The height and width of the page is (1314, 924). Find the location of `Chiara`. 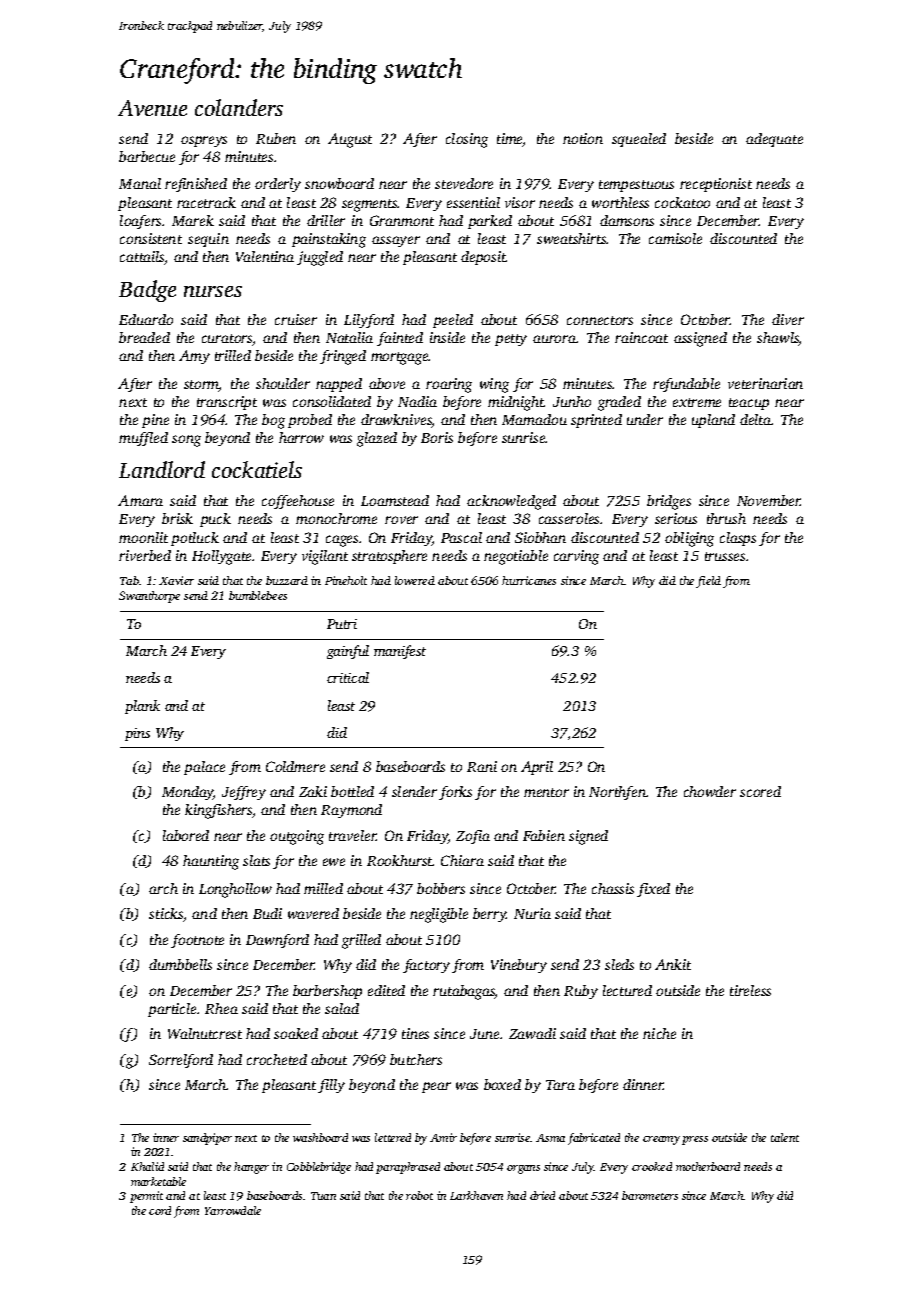

Chiara is located at coordinates (462, 860).
